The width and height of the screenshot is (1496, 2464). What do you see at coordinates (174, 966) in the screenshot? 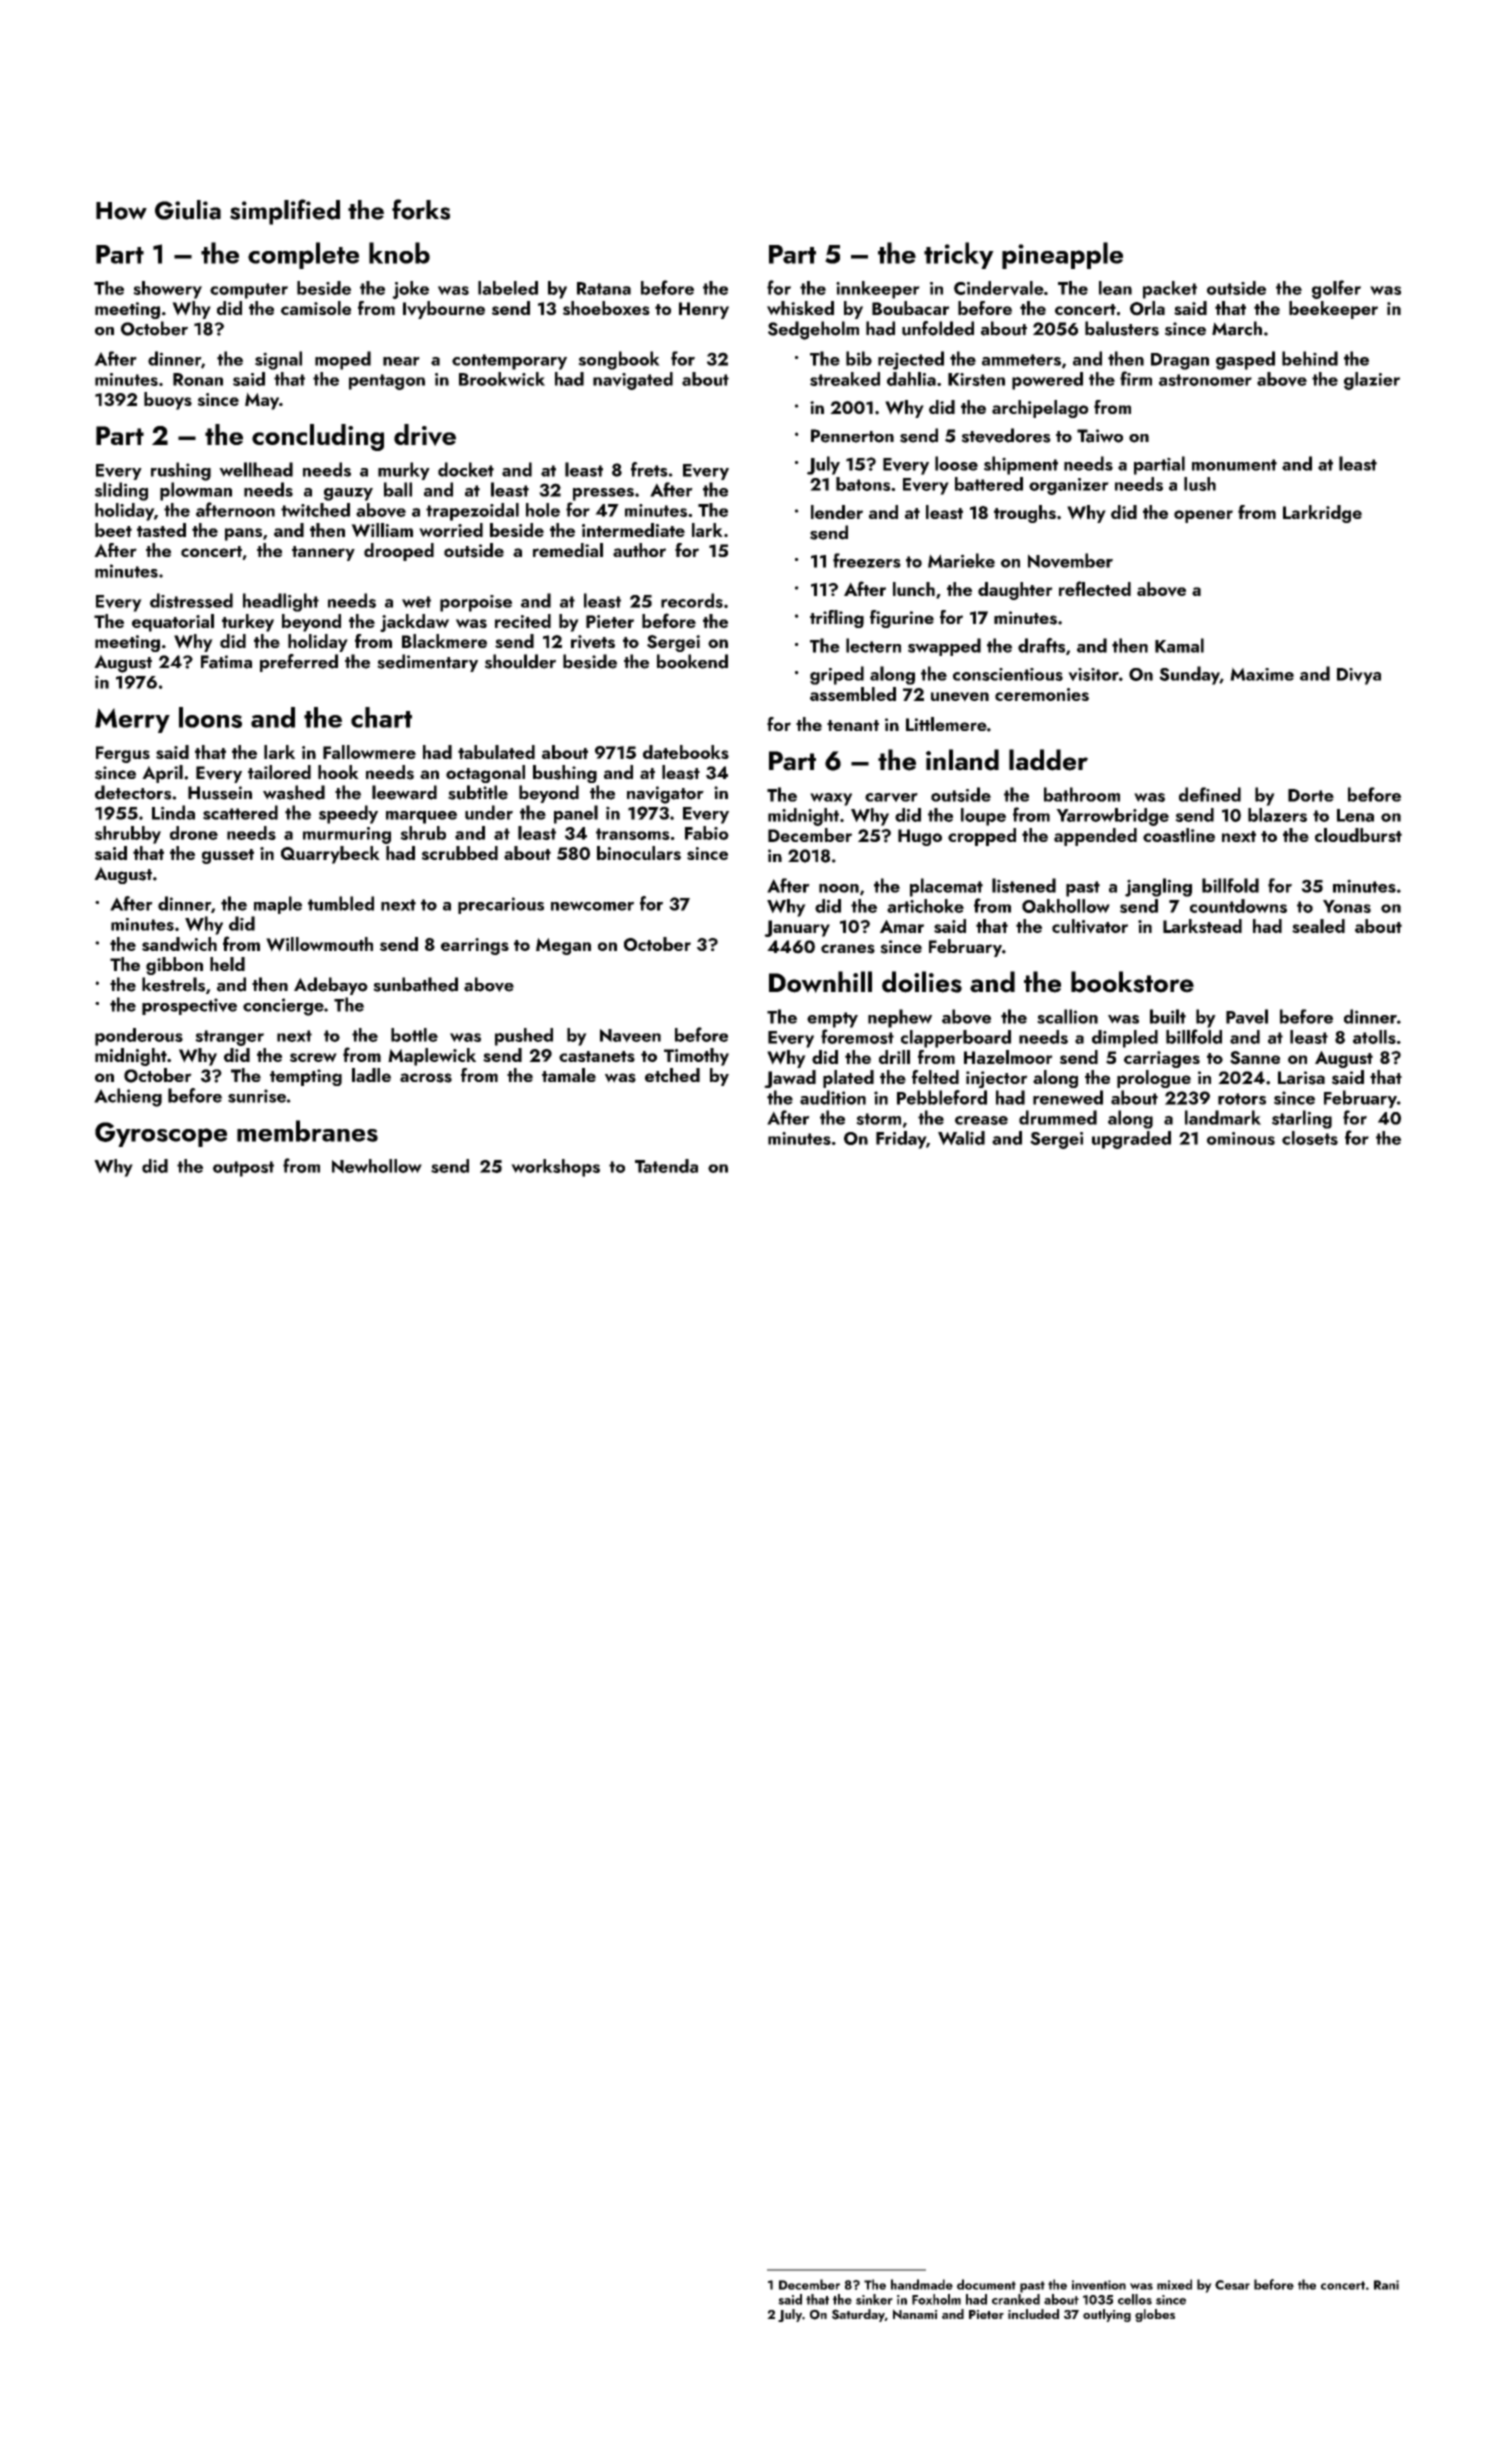
I see `gibbon` at bounding box center [174, 966].
